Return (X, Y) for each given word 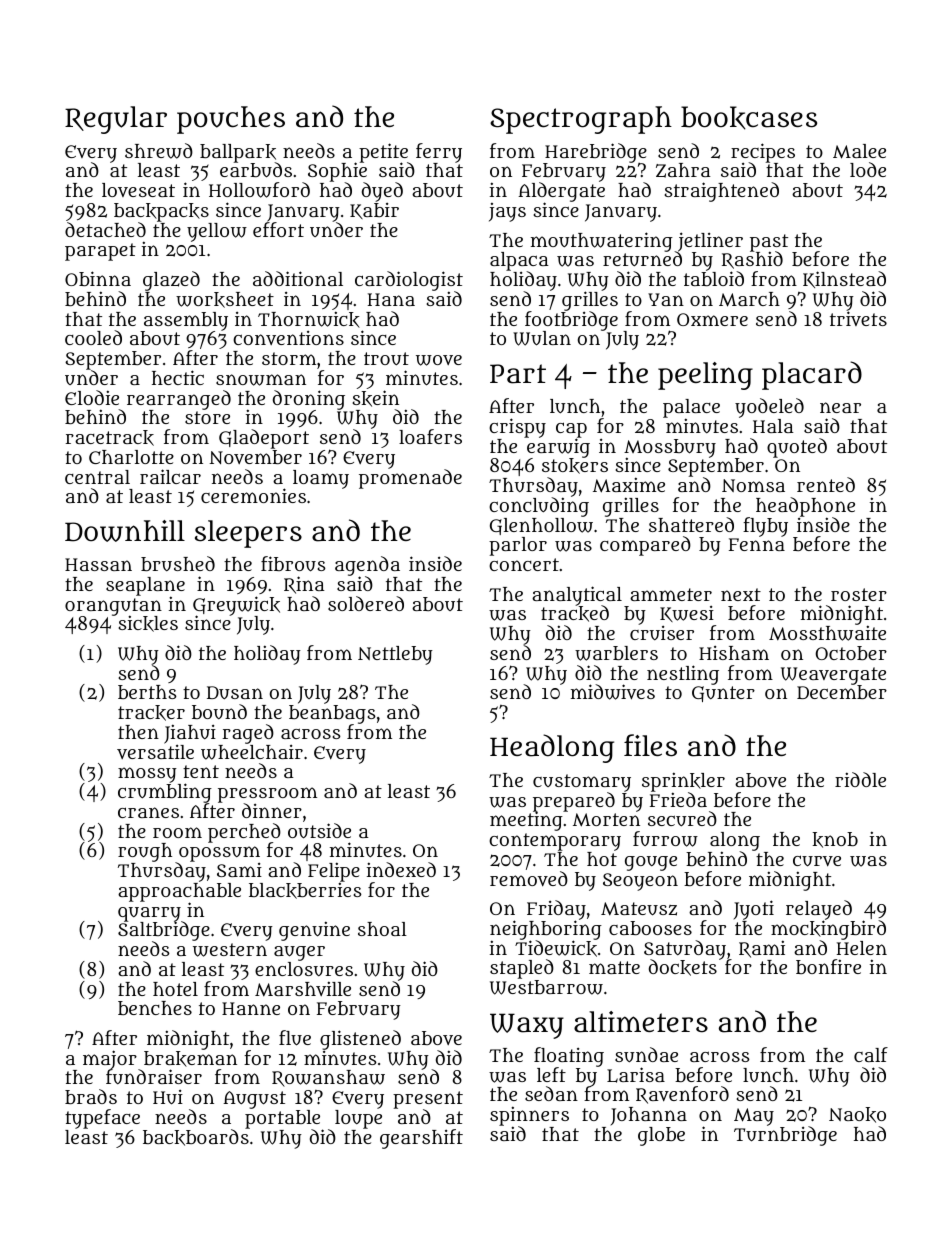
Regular (116, 120)
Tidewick (556, 948)
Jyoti (754, 910)
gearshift (421, 1139)
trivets (858, 318)
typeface (102, 1119)
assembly (186, 321)
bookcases (749, 118)
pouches (231, 120)
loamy (321, 479)
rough (145, 852)
